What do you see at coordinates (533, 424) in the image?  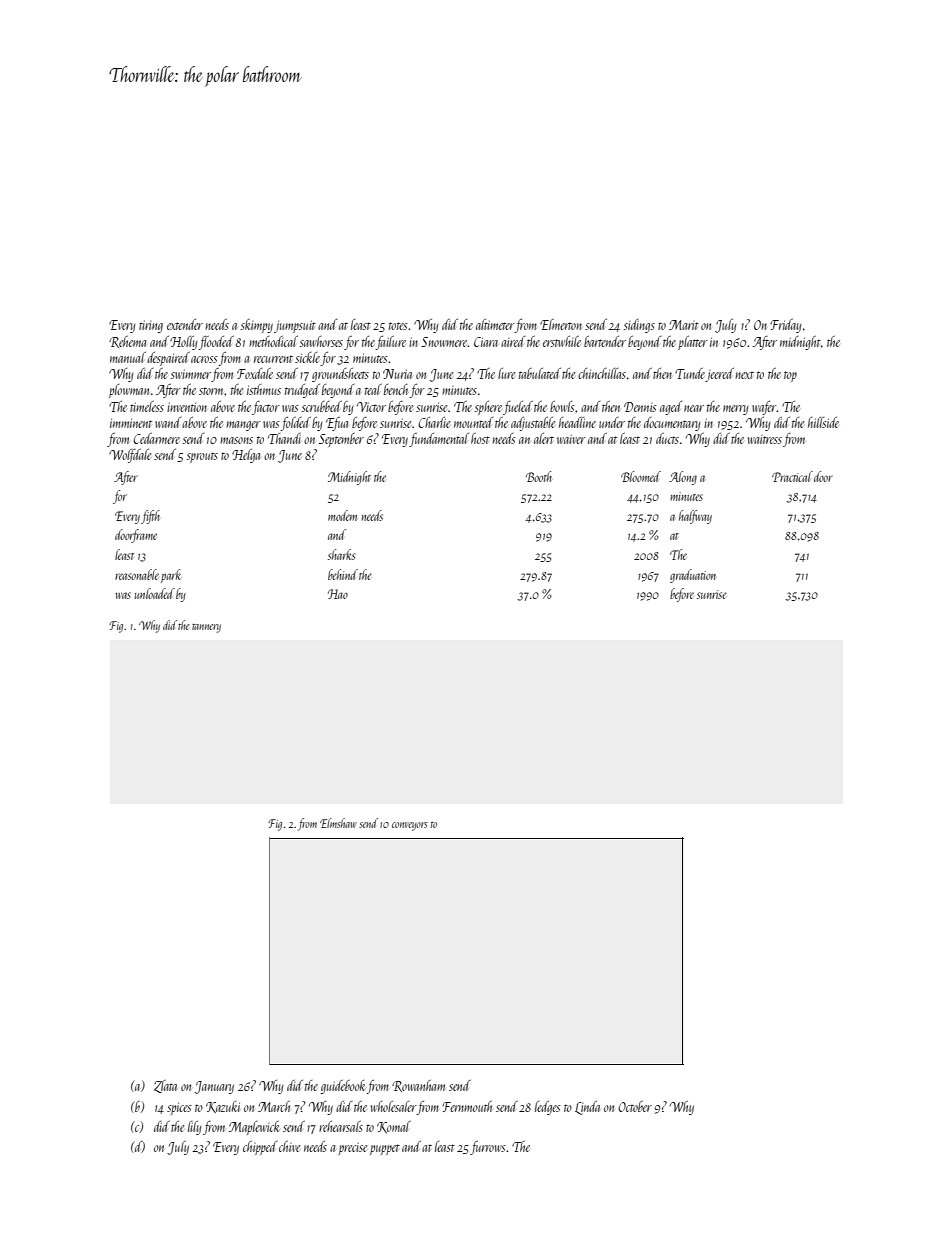 I see `adjustable` at bounding box center [533, 424].
